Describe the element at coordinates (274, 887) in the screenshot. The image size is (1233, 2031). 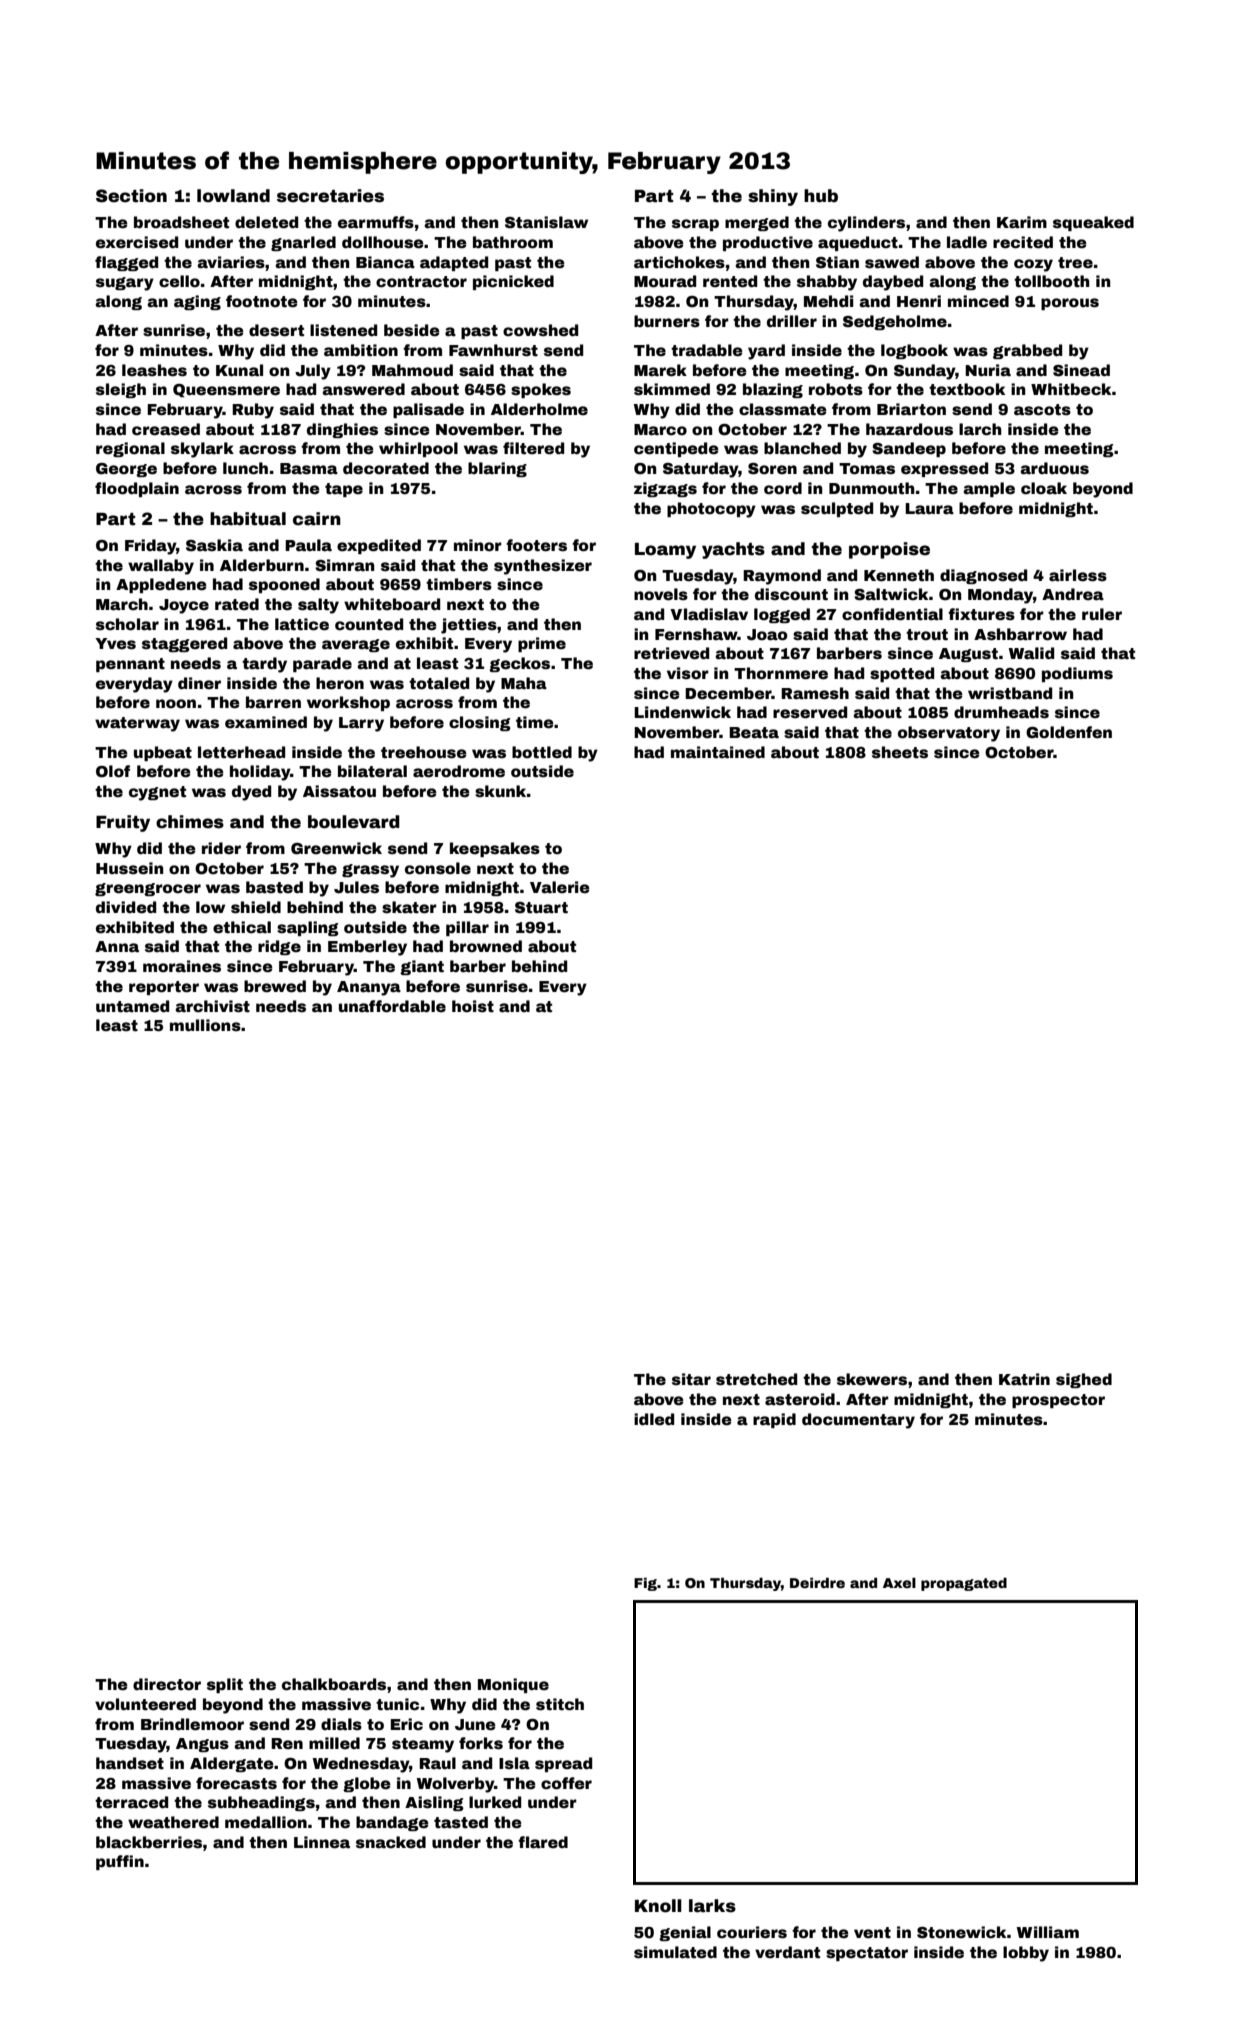
I see `basted` at that location.
